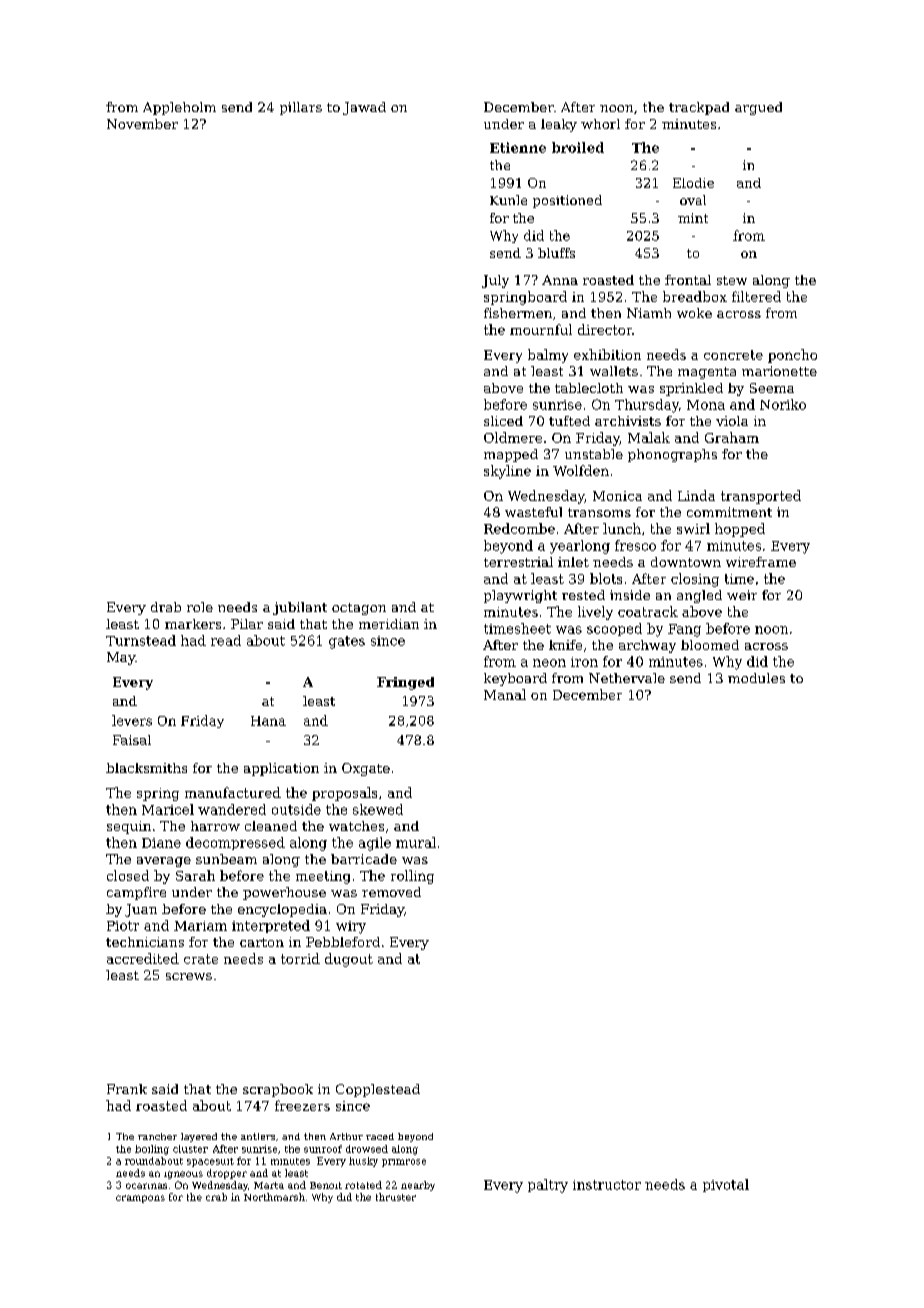  What do you see at coordinates (758, 108) in the screenshot?
I see `argued` at bounding box center [758, 108].
